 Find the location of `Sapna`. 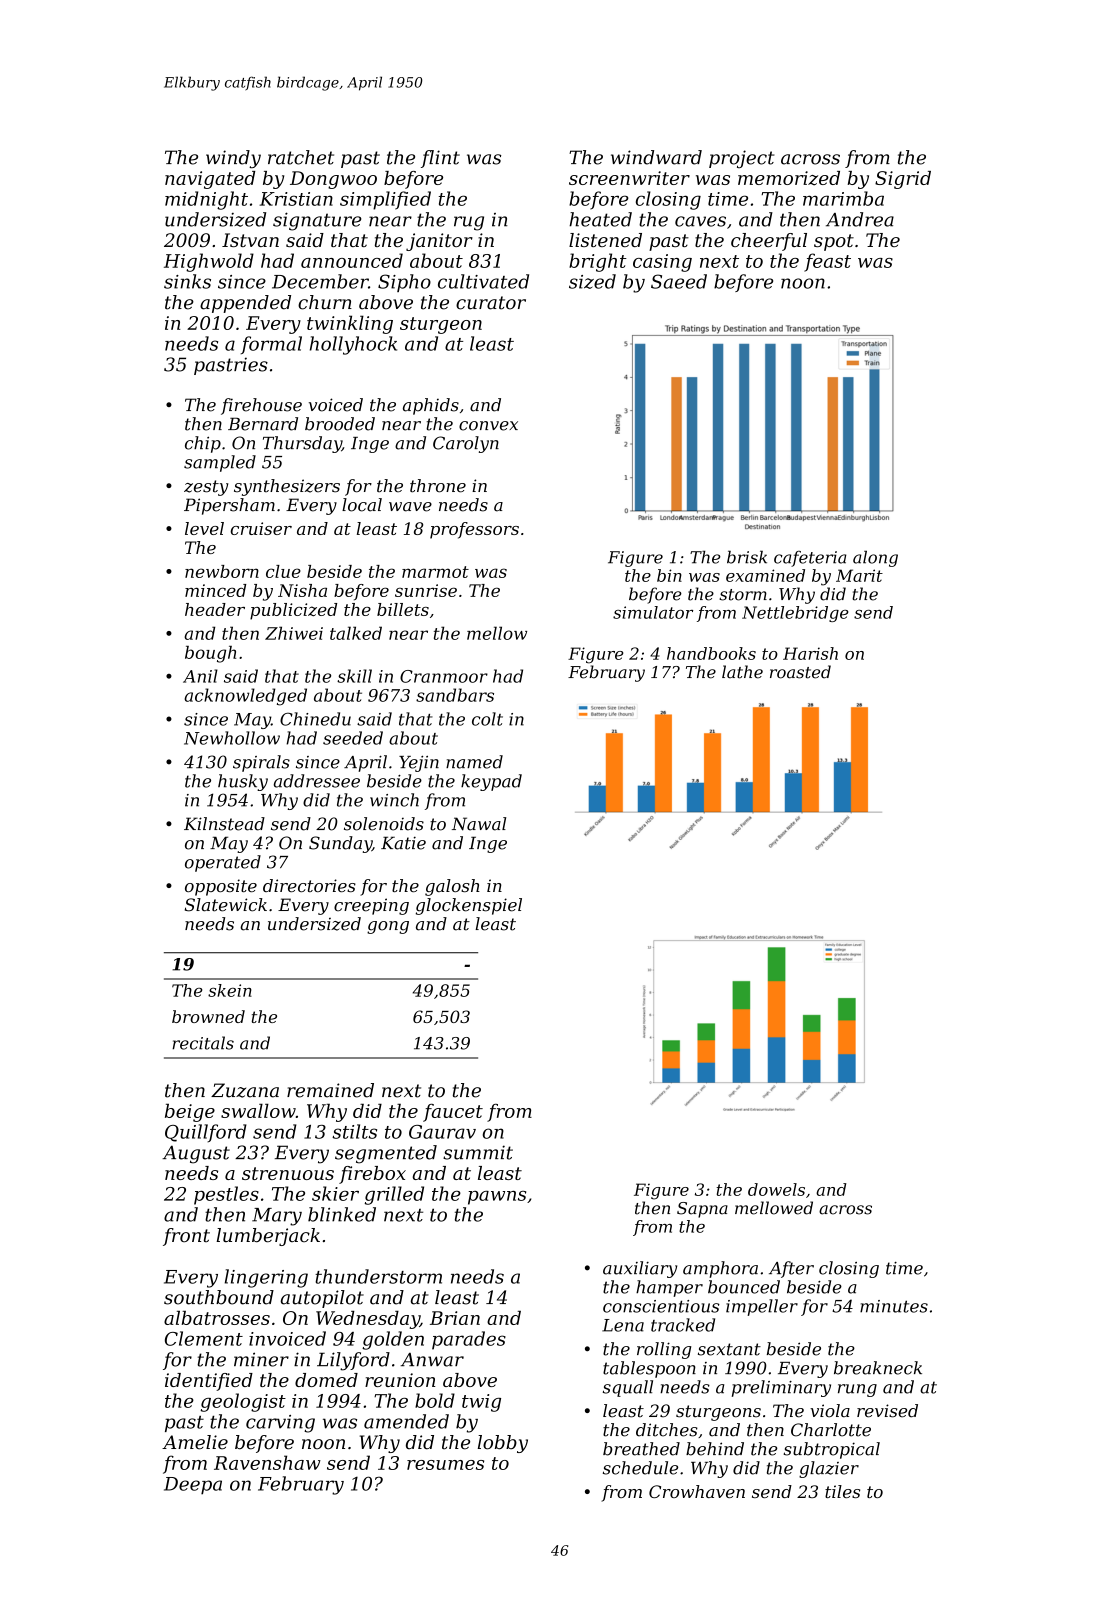

Sapna is located at coordinates (702, 1210).
